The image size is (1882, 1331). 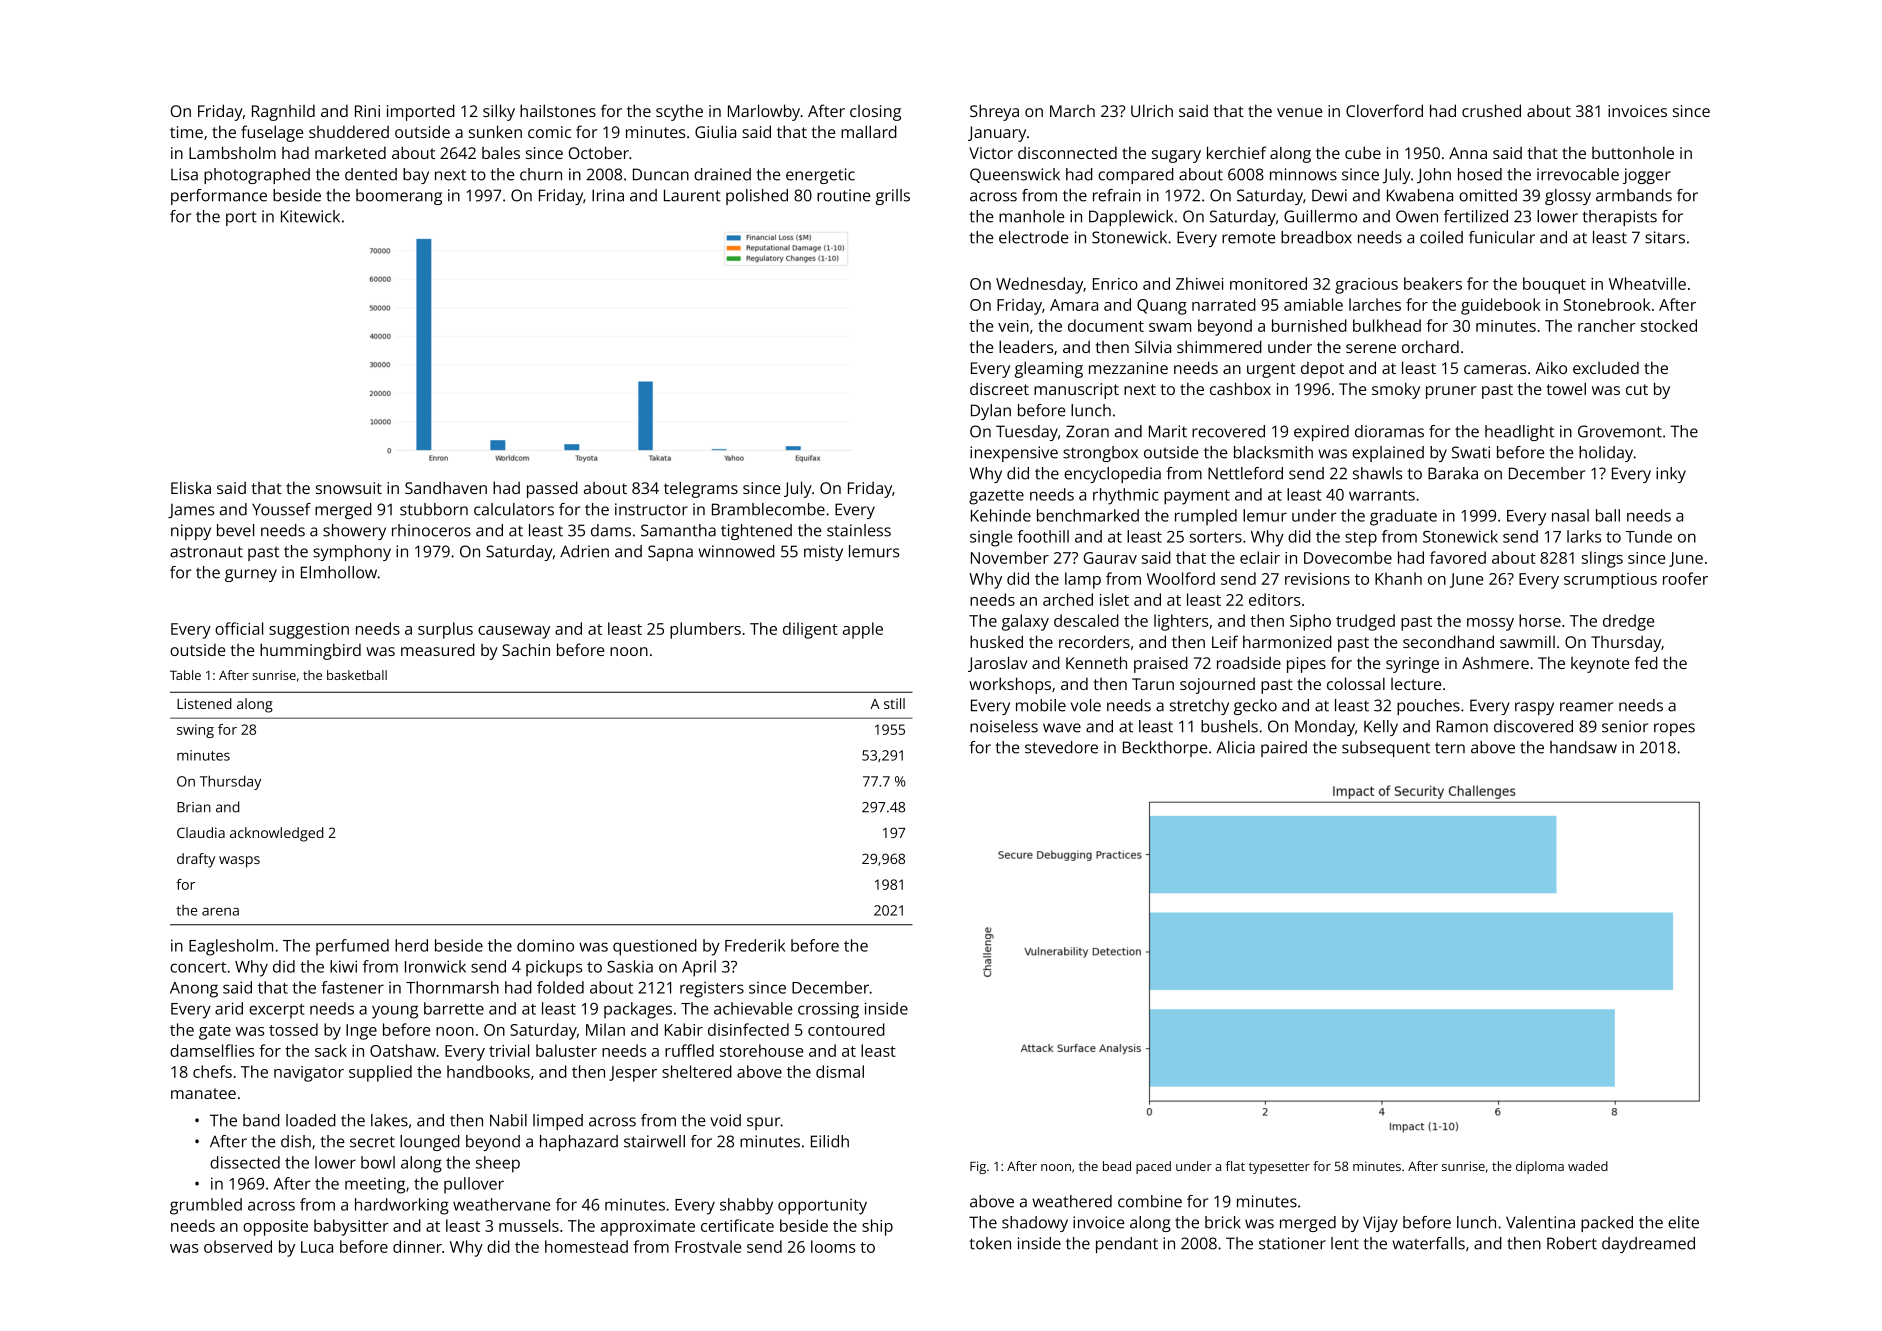 What do you see at coordinates (220, 911) in the page?
I see `arena` at bounding box center [220, 911].
